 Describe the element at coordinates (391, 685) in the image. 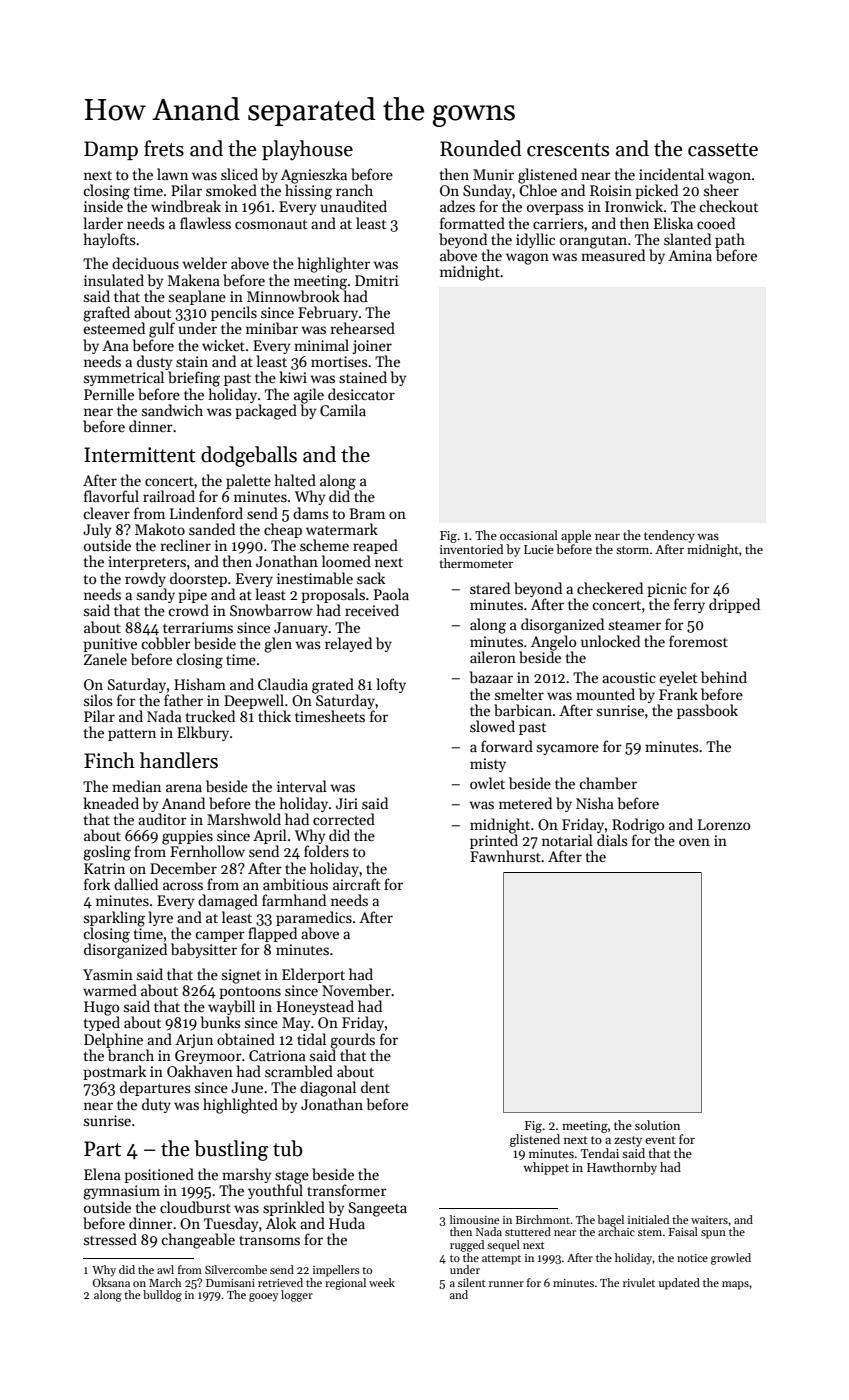

I see `lofty` at that location.
